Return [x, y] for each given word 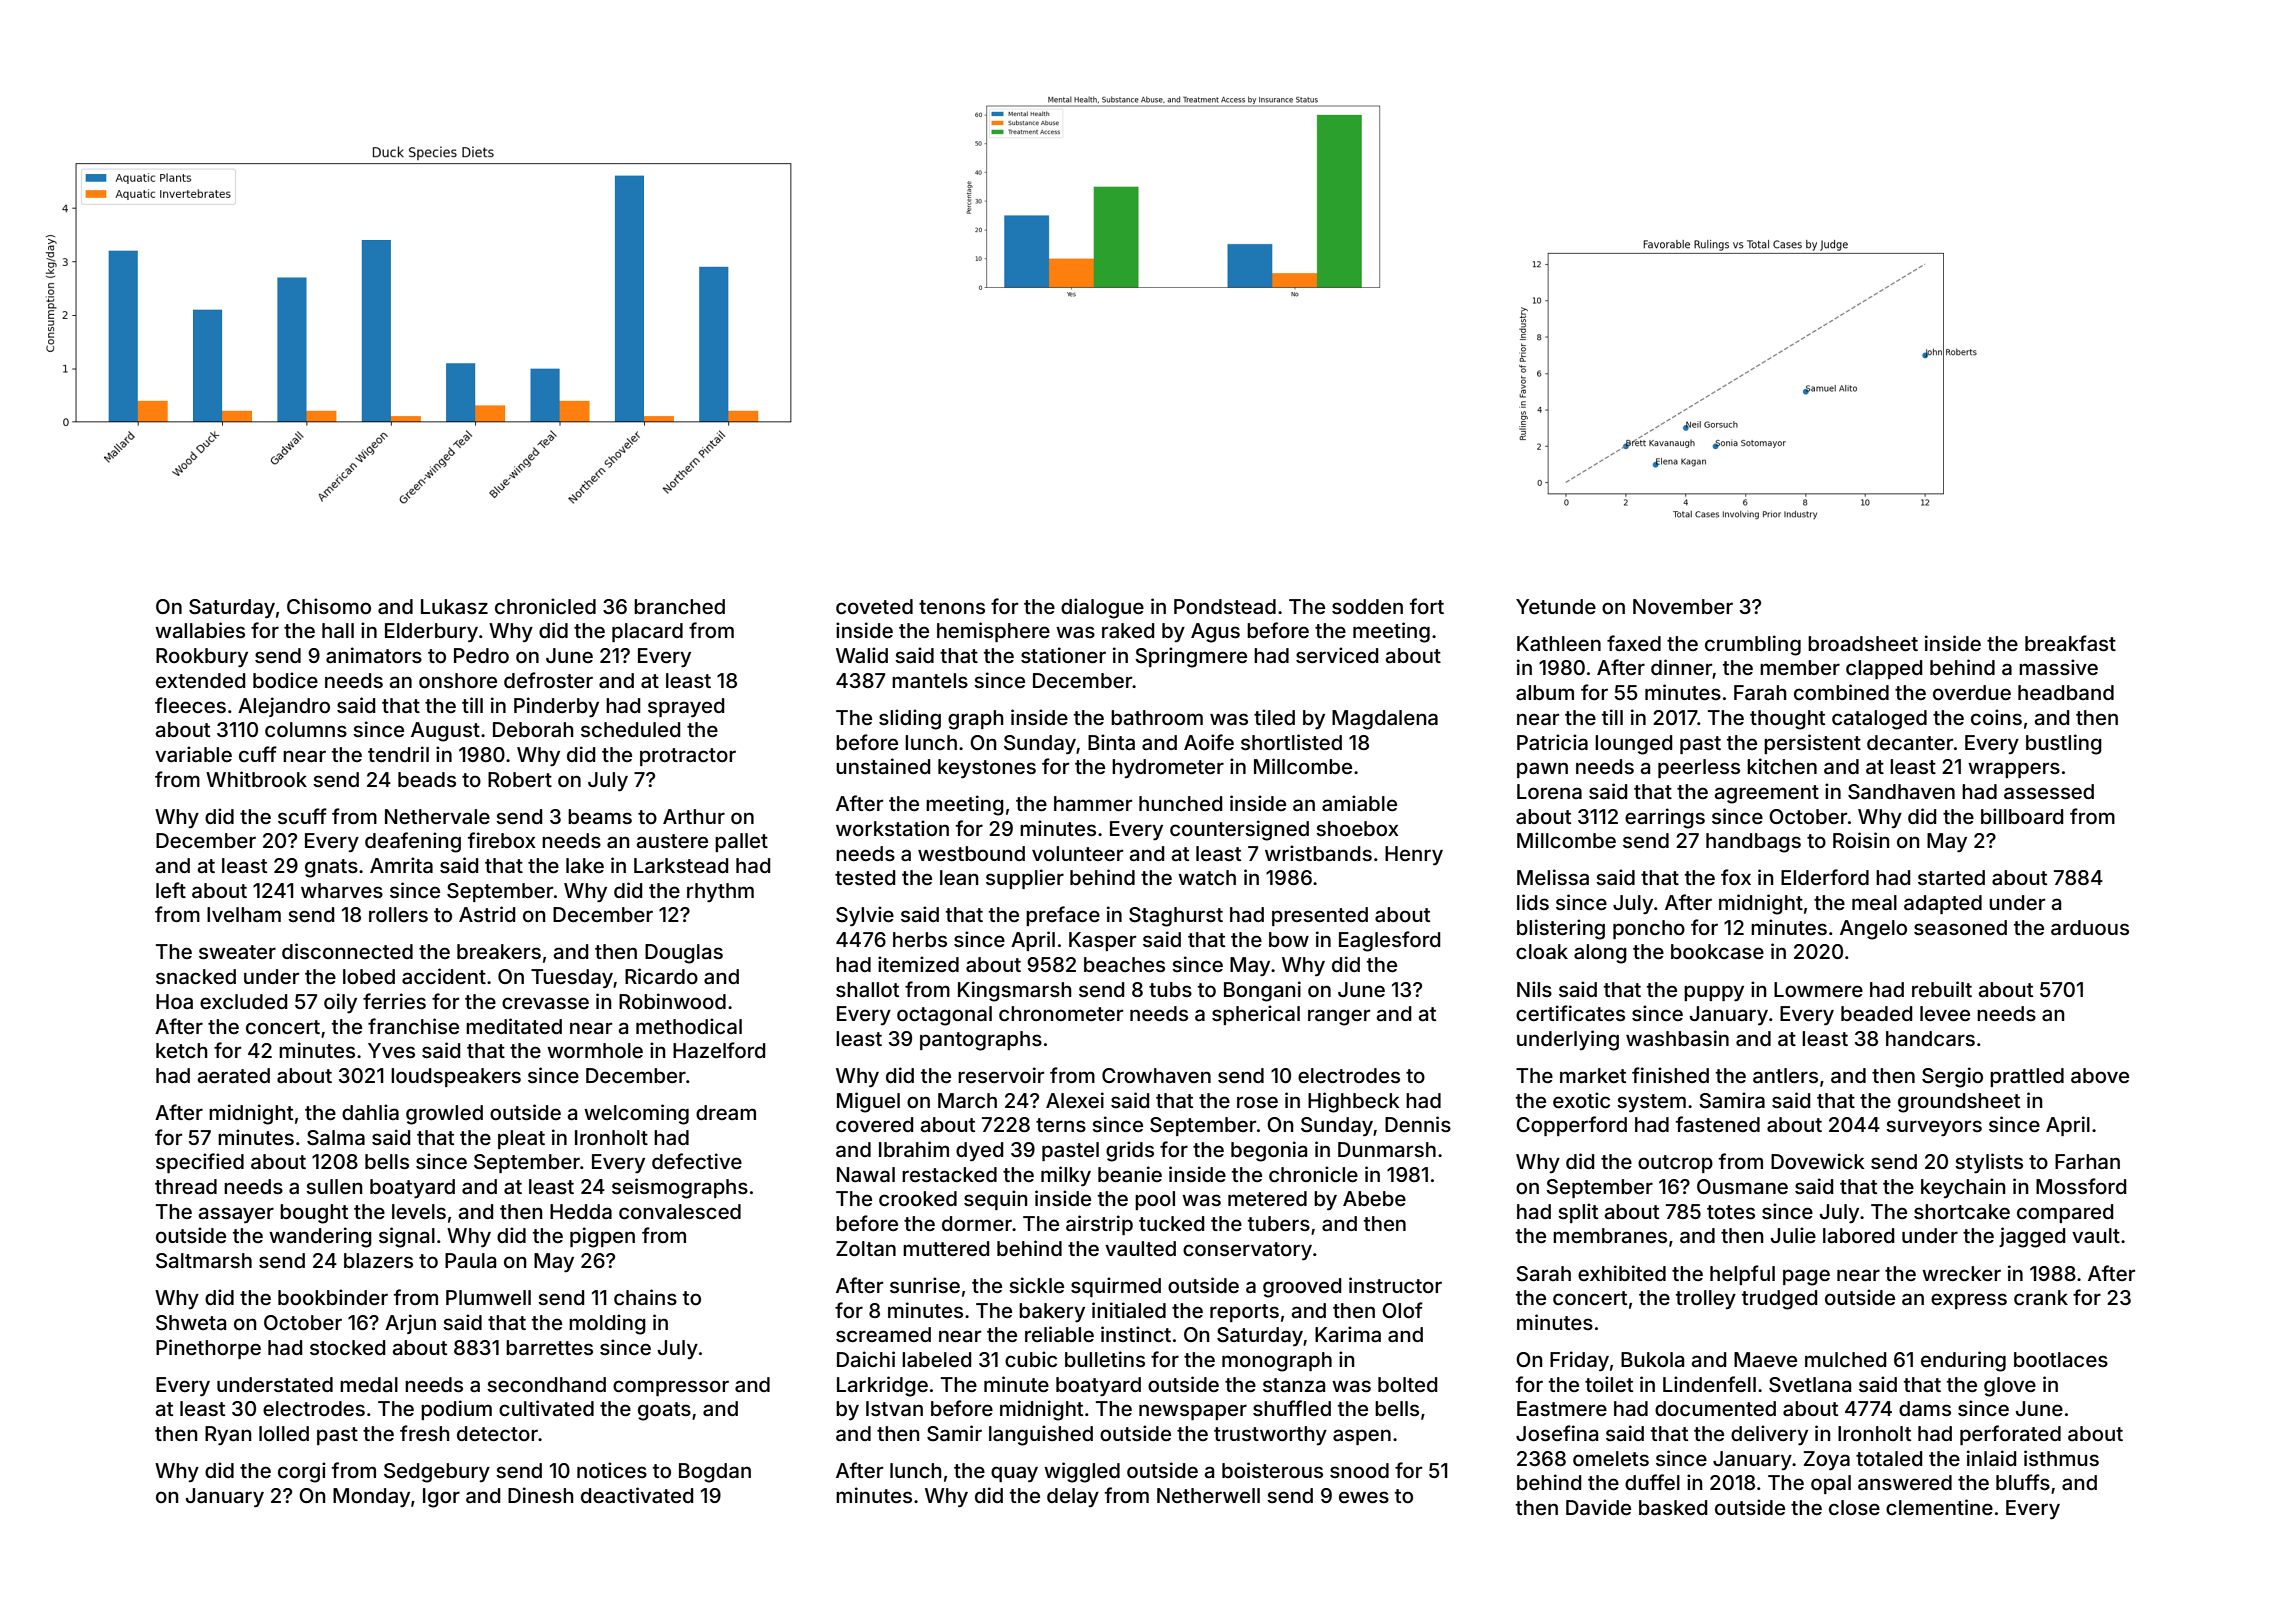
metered [1267, 1198]
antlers [1785, 1075]
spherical [1256, 1015]
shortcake [1962, 1211]
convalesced [680, 1211]
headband [2066, 692]
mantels [930, 680]
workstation [892, 828]
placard [647, 632]
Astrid [487, 914]
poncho [1649, 929]
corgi [302, 1472]
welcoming [636, 1114]
